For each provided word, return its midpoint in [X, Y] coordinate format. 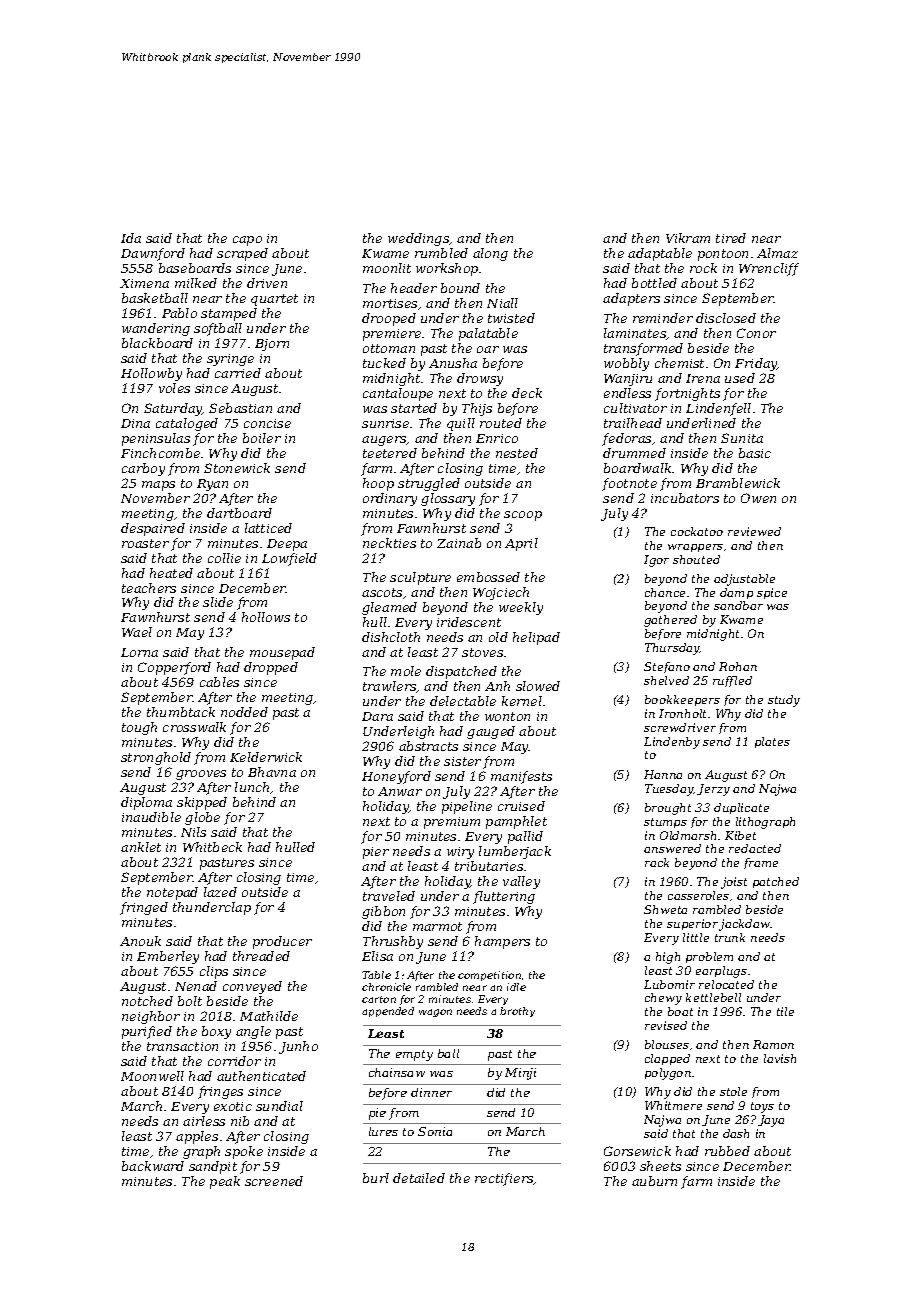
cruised [521, 806]
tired [731, 238]
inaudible [151, 817]
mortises [390, 303]
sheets [660, 1166]
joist [734, 883]
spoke [244, 1152]
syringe [230, 360]
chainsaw [397, 1072]
